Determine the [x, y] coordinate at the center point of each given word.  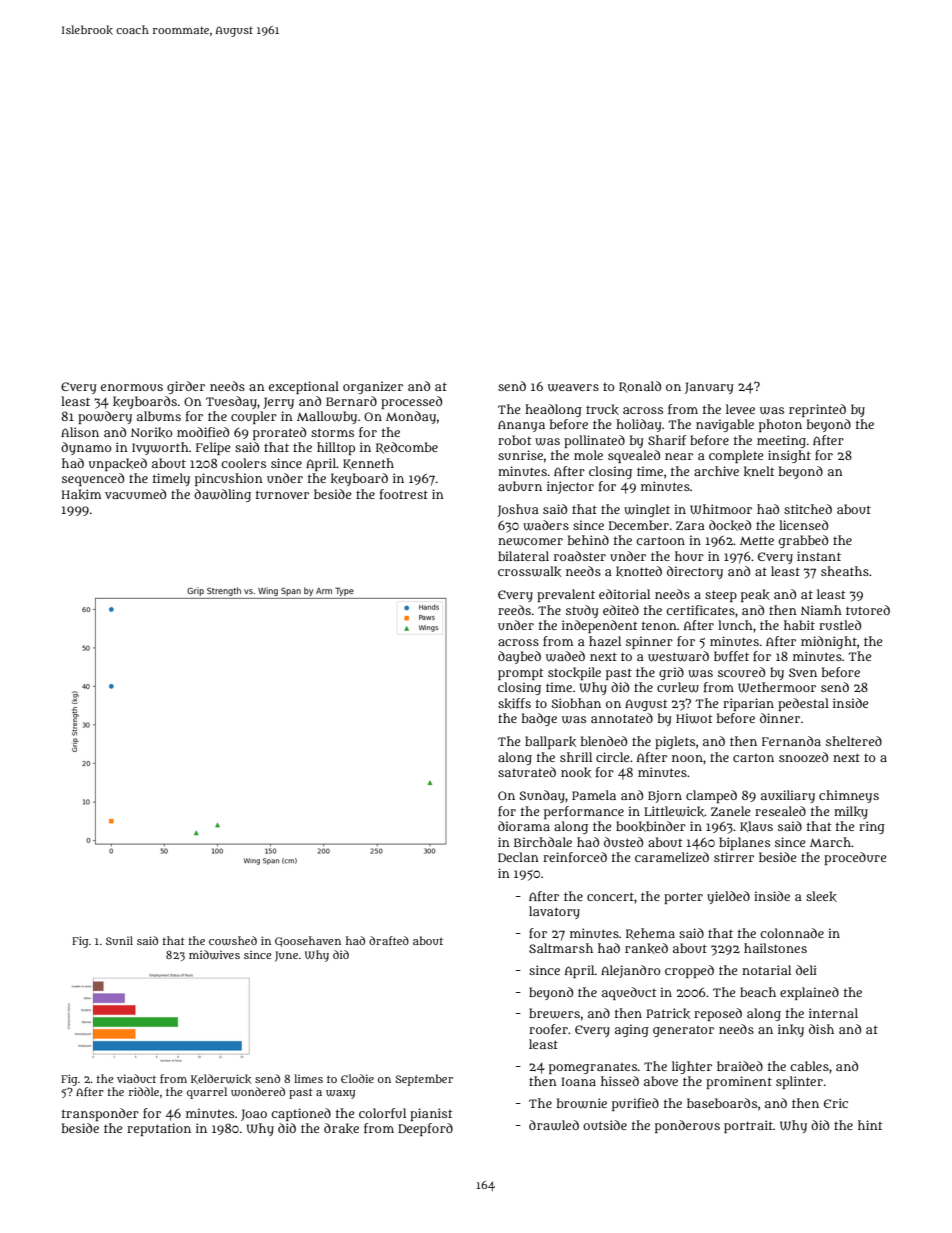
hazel [605, 641]
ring [872, 827]
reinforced [575, 857]
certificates [700, 610]
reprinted [817, 410]
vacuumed [135, 494]
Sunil [119, 940]
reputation [159, 1129]
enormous [132, 387]
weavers [573, 387]
